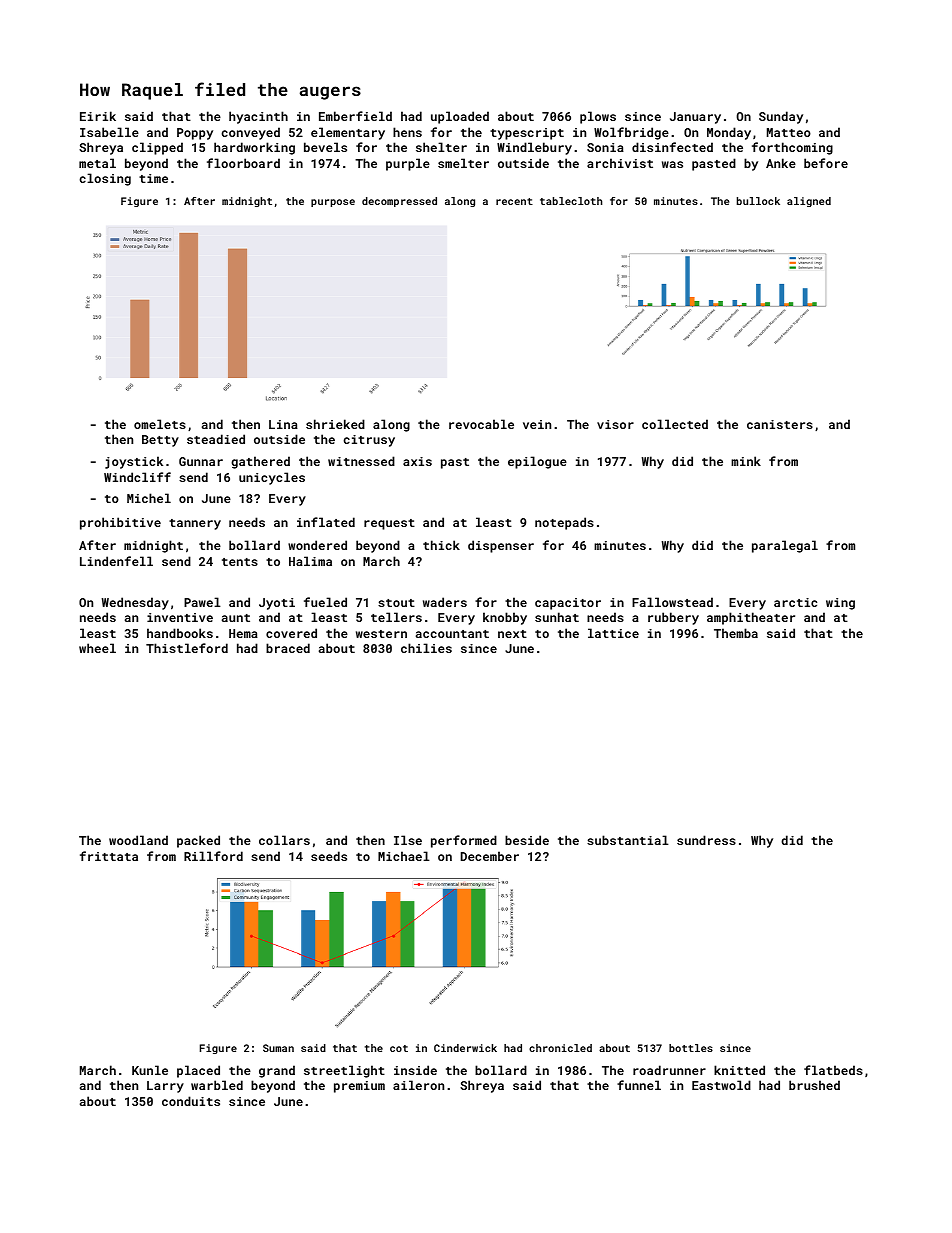  Describe the element at coordinates (736, 633) in the screenshot. I see `Themba` at that location.
